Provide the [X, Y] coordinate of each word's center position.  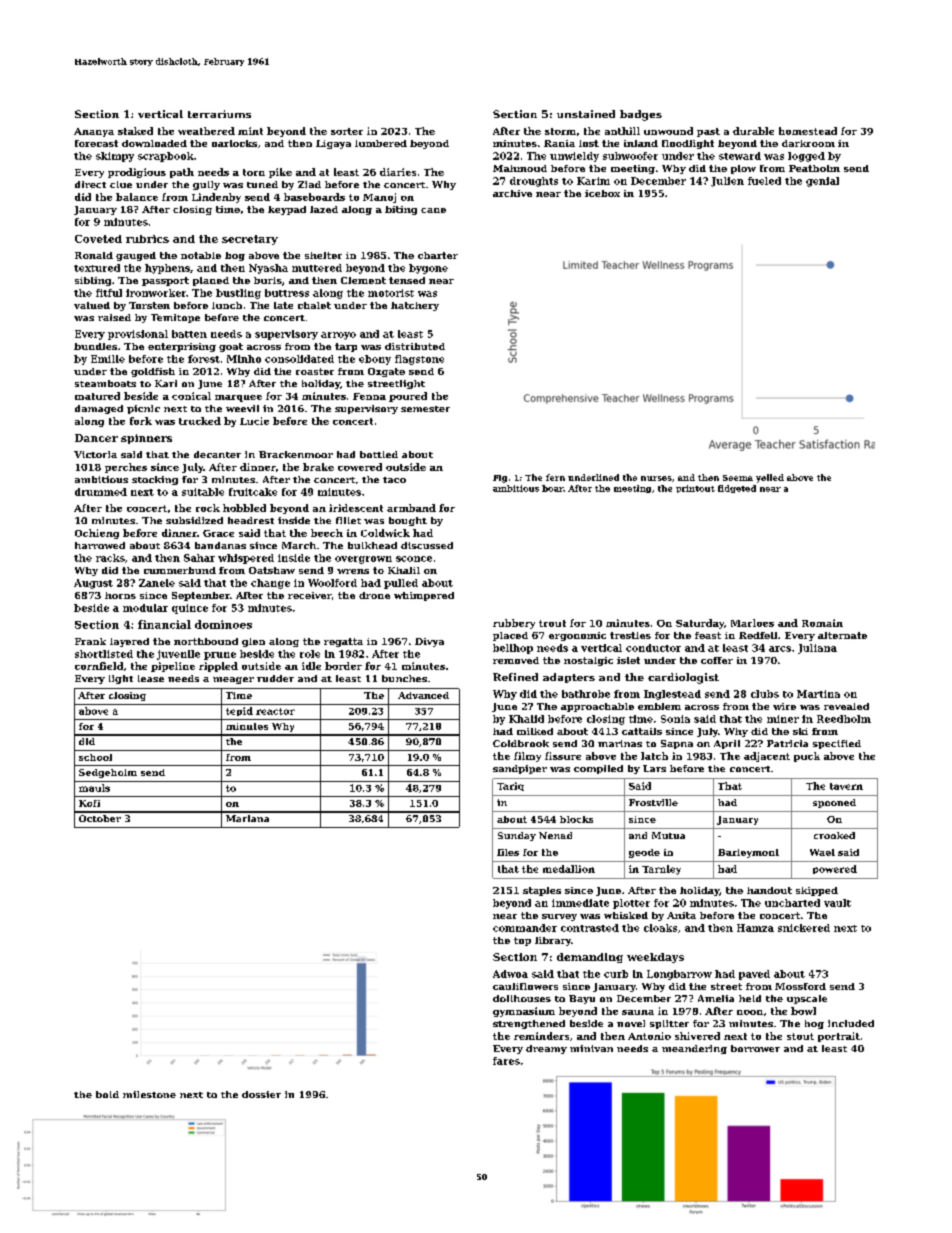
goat [231, 347]
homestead [808, 131]
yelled [770, 478]
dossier [261, 1094]
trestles [630, 635]
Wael [822, 852]
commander [525, 928]
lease [151, 678]
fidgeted [737, 489]
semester [425, 409]
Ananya [94, 132]
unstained [586, 114]
